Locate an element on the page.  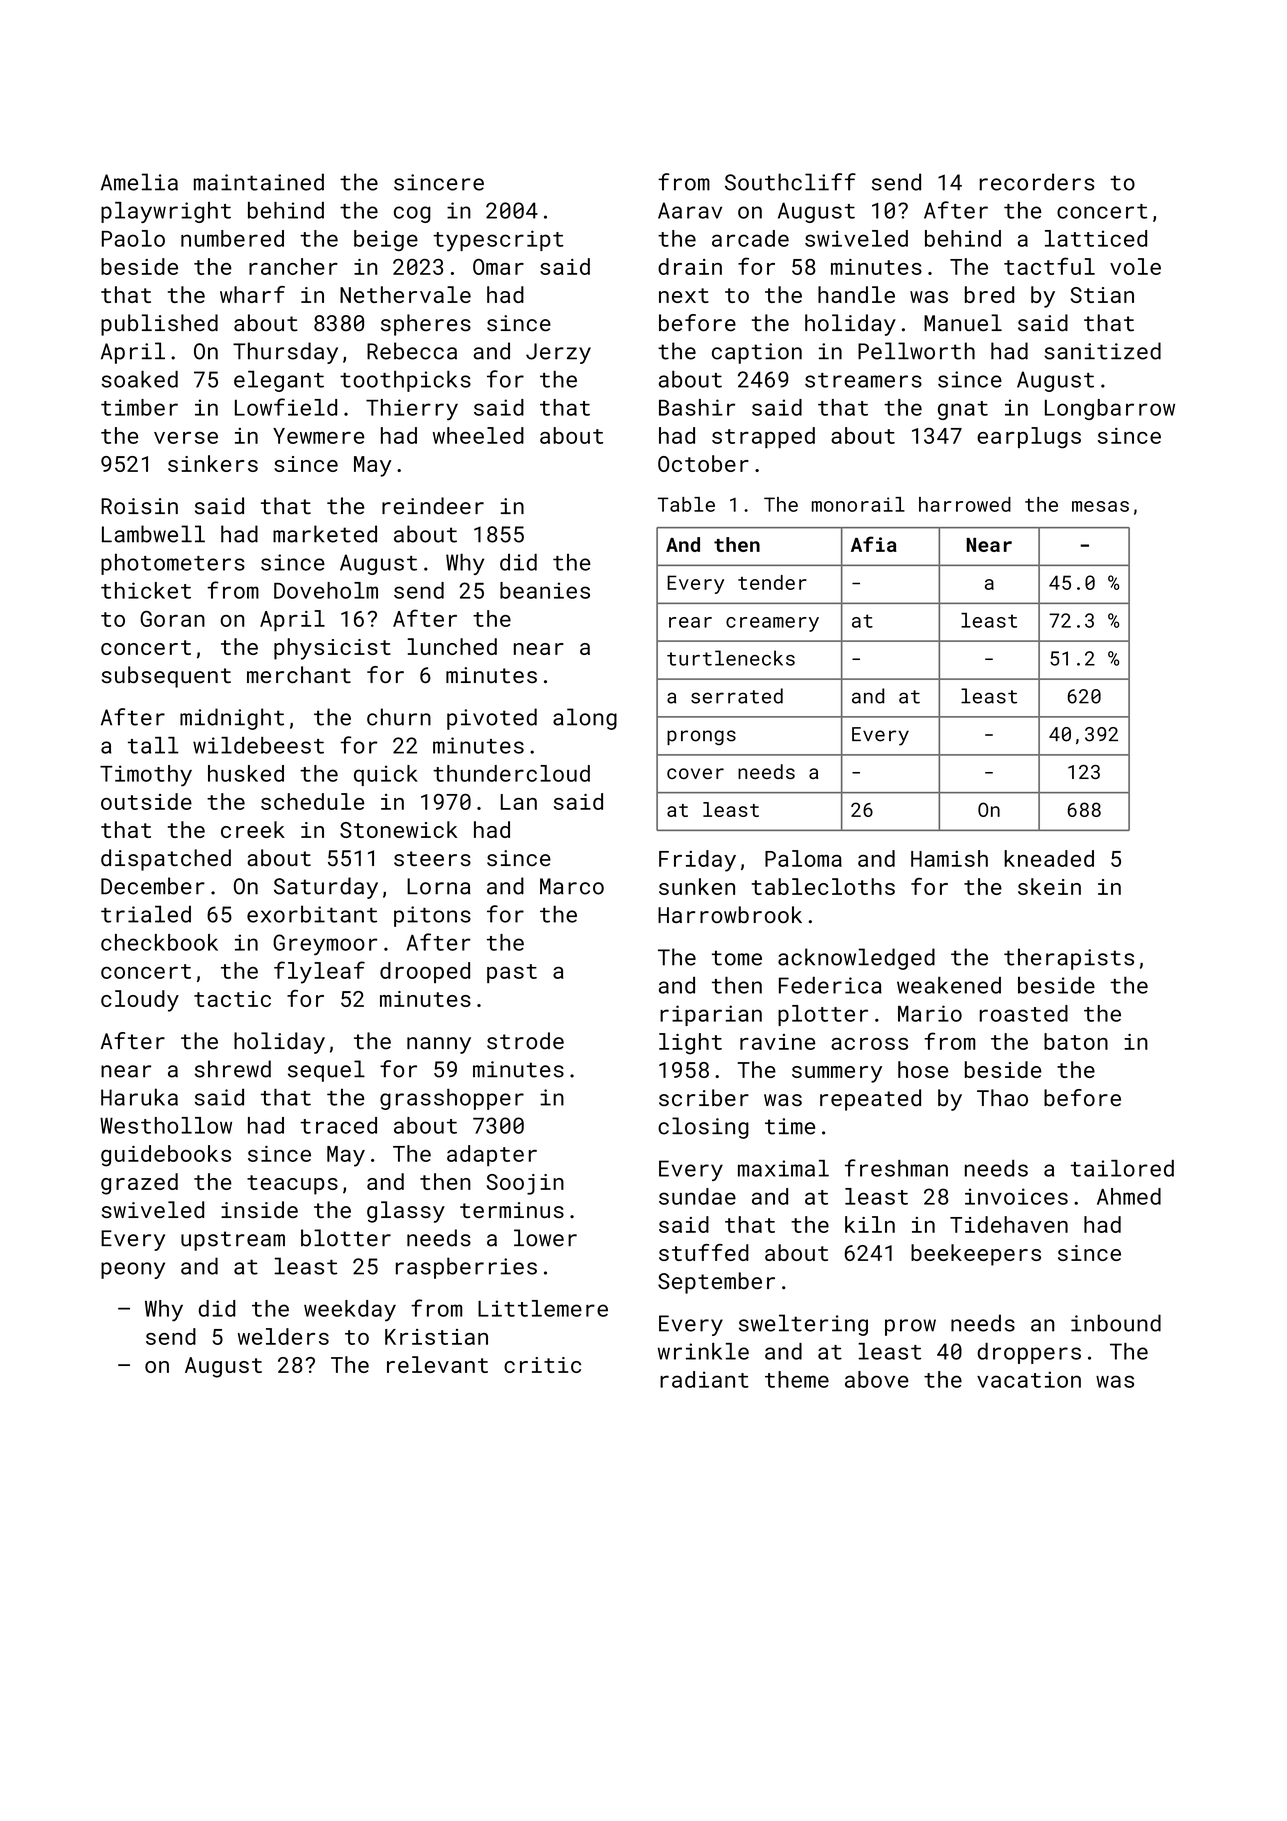
riparian is located at coordinates (711, 1015).
